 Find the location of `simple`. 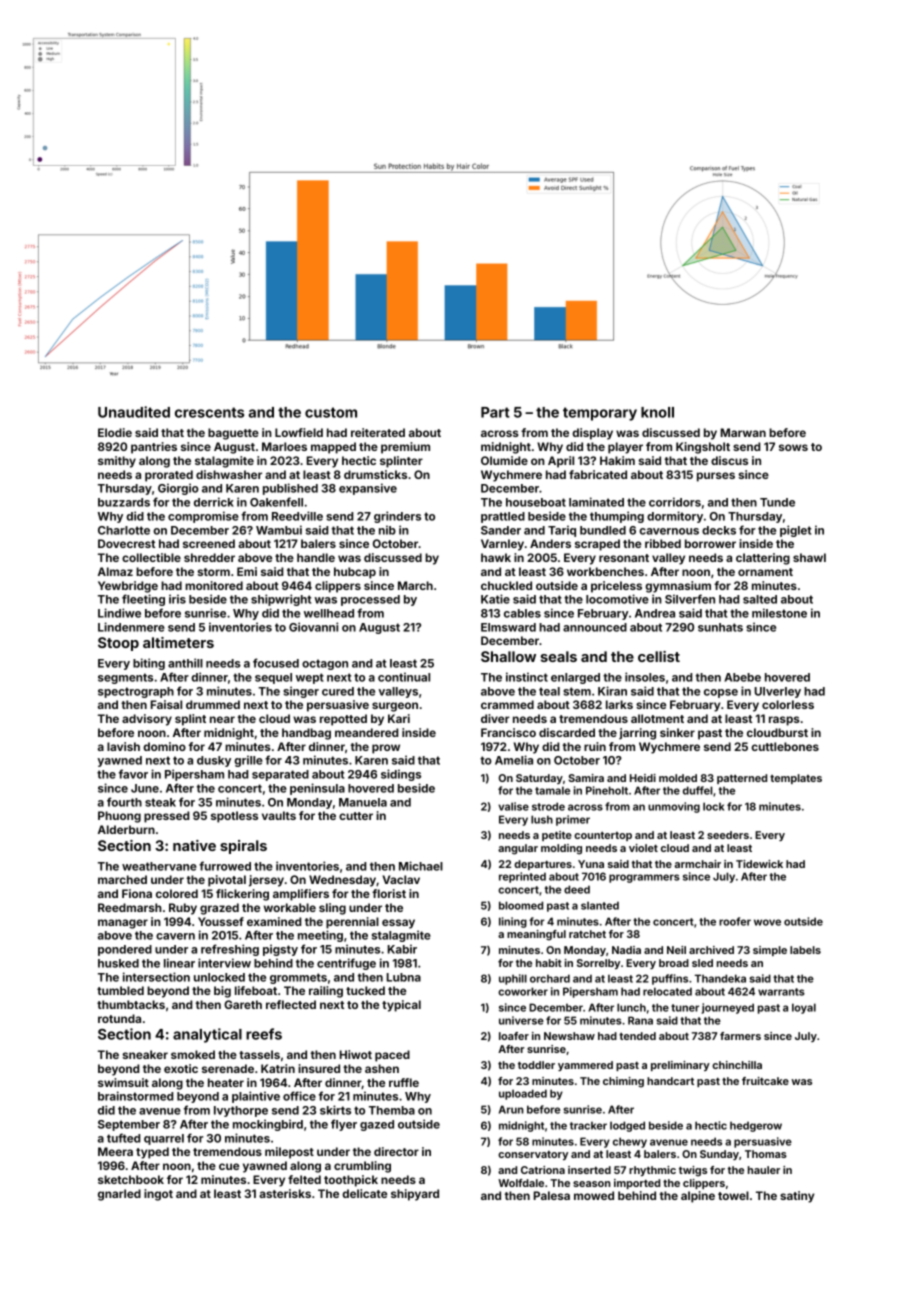

simple is located at coordinates (770, 951).
